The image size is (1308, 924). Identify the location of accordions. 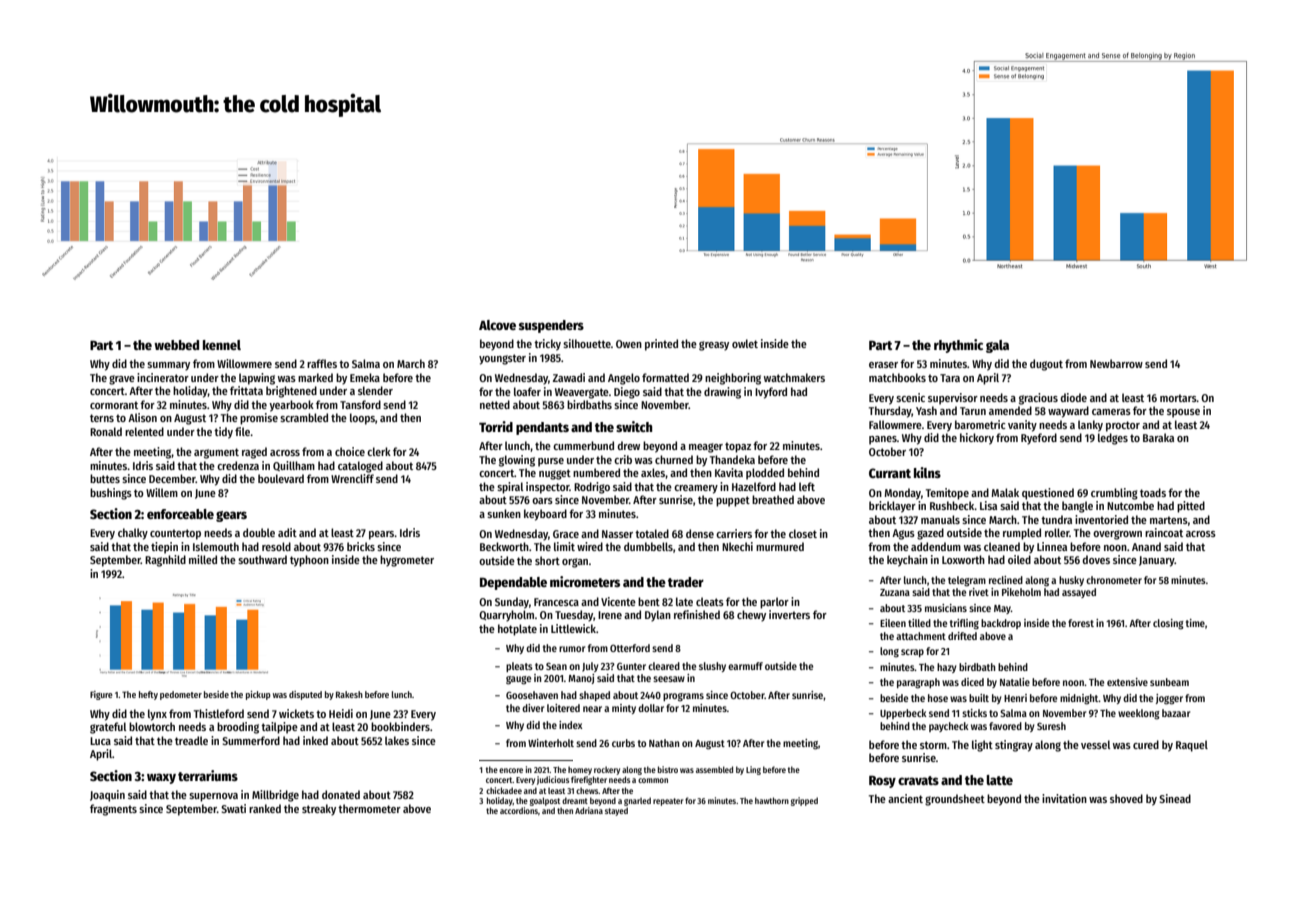
(519, 810).
